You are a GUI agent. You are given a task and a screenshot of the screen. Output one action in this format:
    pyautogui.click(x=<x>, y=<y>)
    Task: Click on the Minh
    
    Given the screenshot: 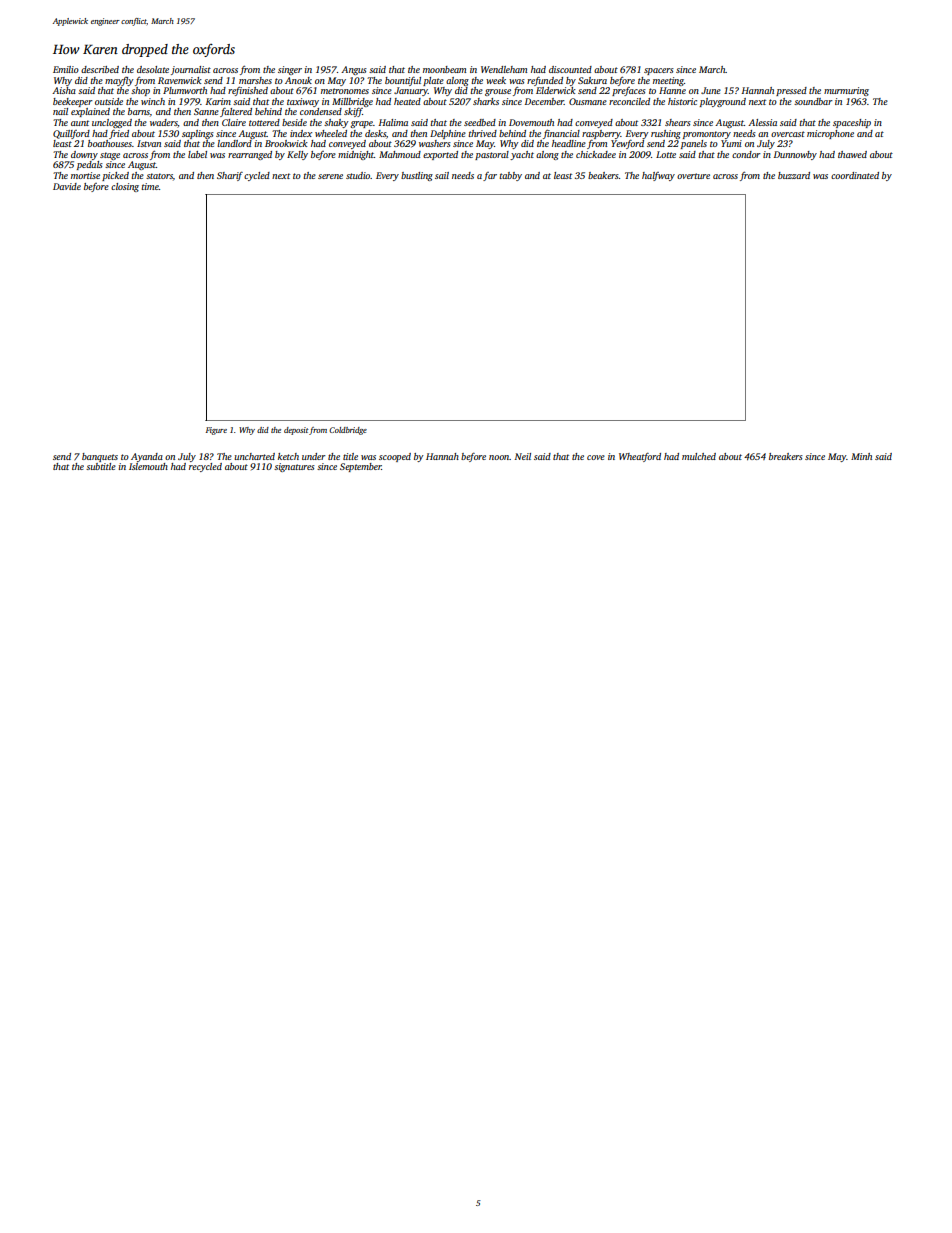 What is the action you would take?
    pyautogui.click(x=861, y=456)
